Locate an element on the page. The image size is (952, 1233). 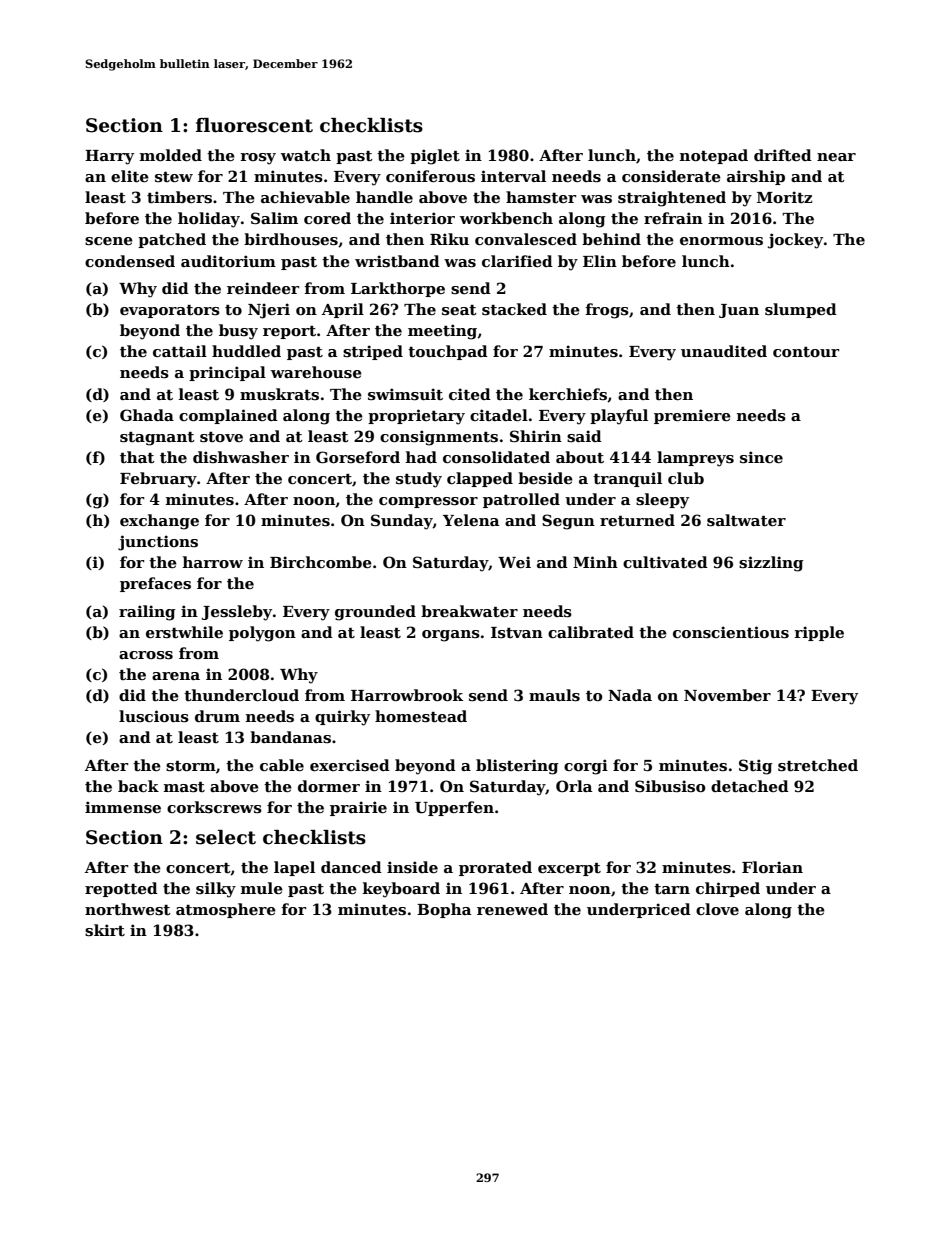
rosy is located at coordinates (258, 159).
